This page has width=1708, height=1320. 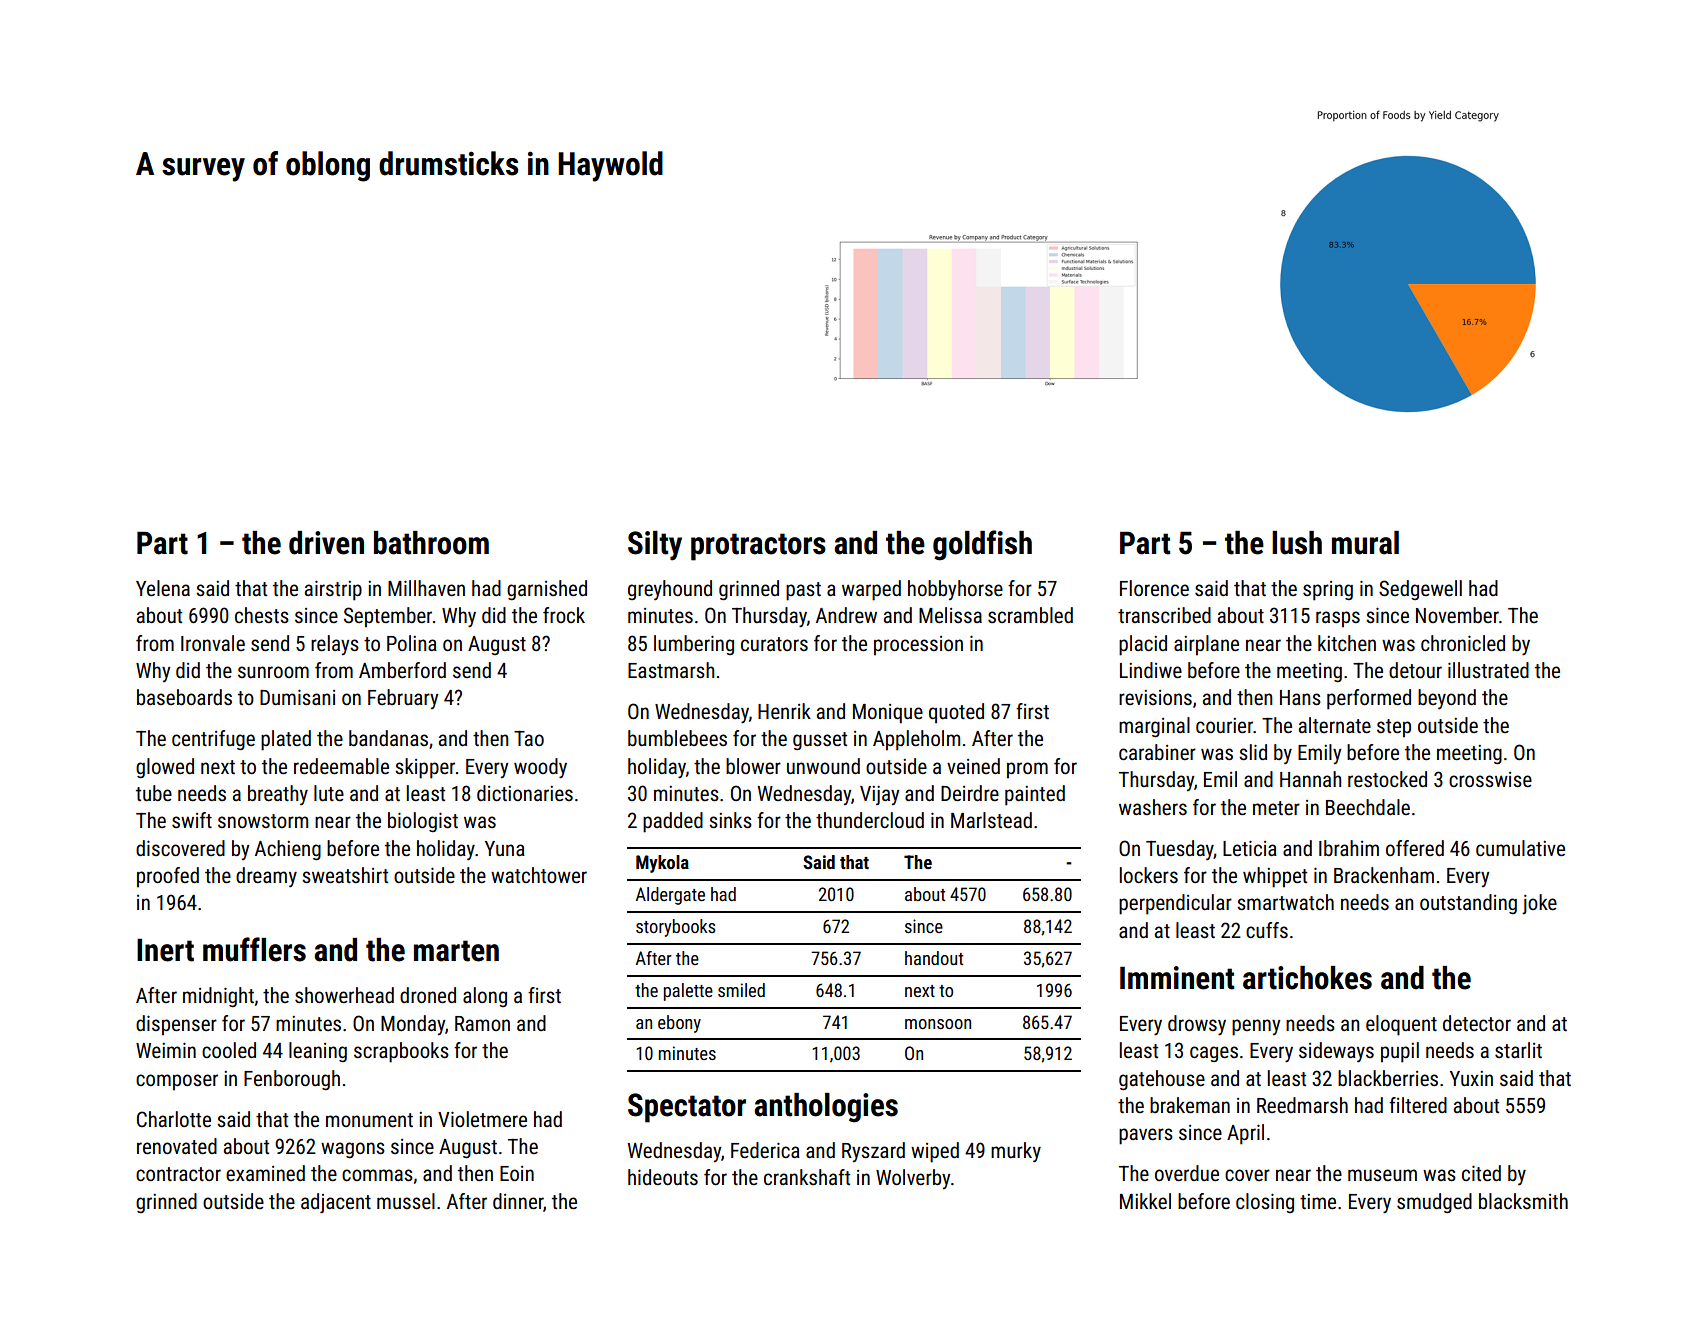 I want to click on detector, so click(x=1477, y=1023).
